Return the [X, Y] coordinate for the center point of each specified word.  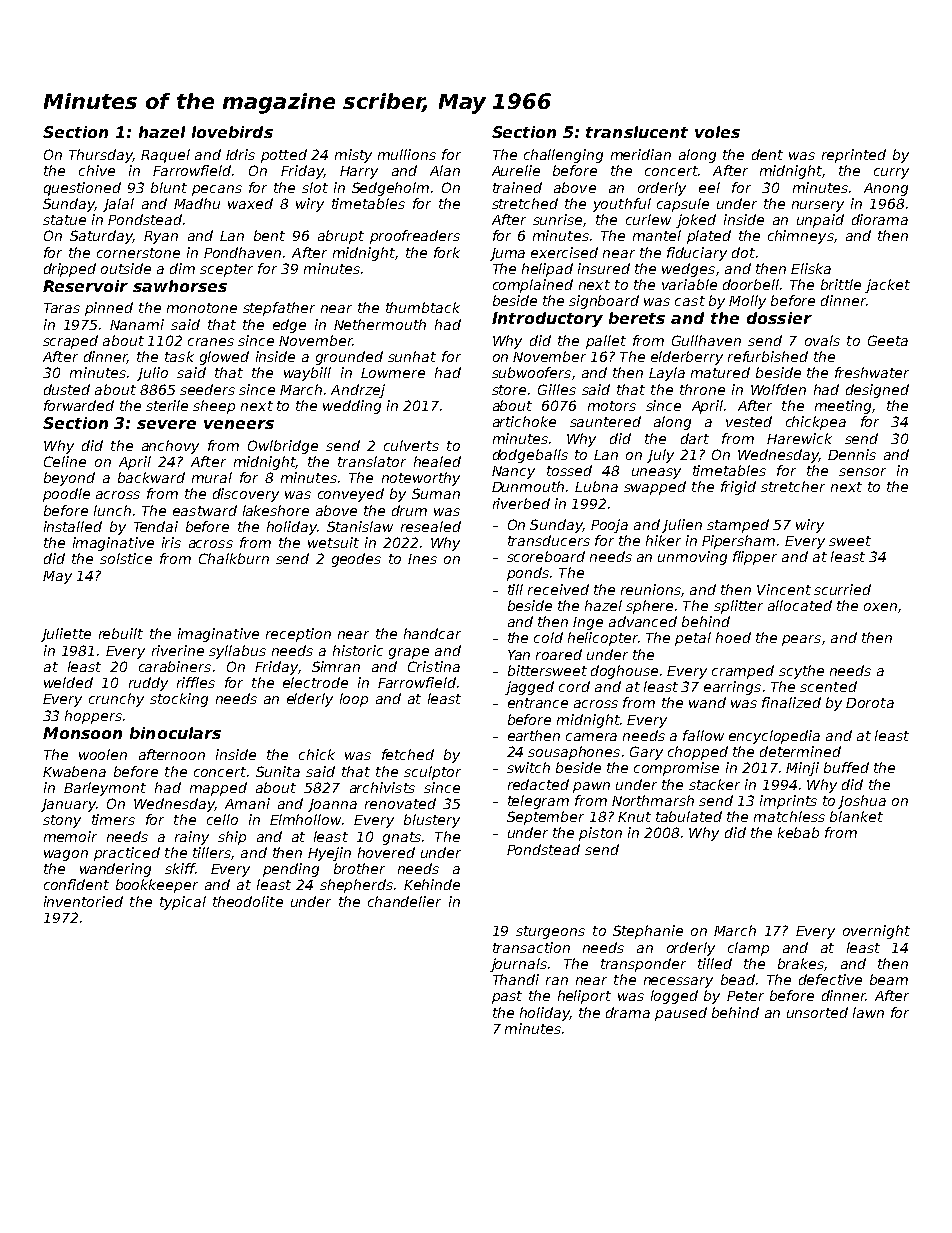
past [507, 997]
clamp [748, 949]
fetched [408, 754]
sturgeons [550, 932]
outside [126, 268]
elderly [310, 700]
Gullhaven [706, 340]
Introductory [547, 319]
